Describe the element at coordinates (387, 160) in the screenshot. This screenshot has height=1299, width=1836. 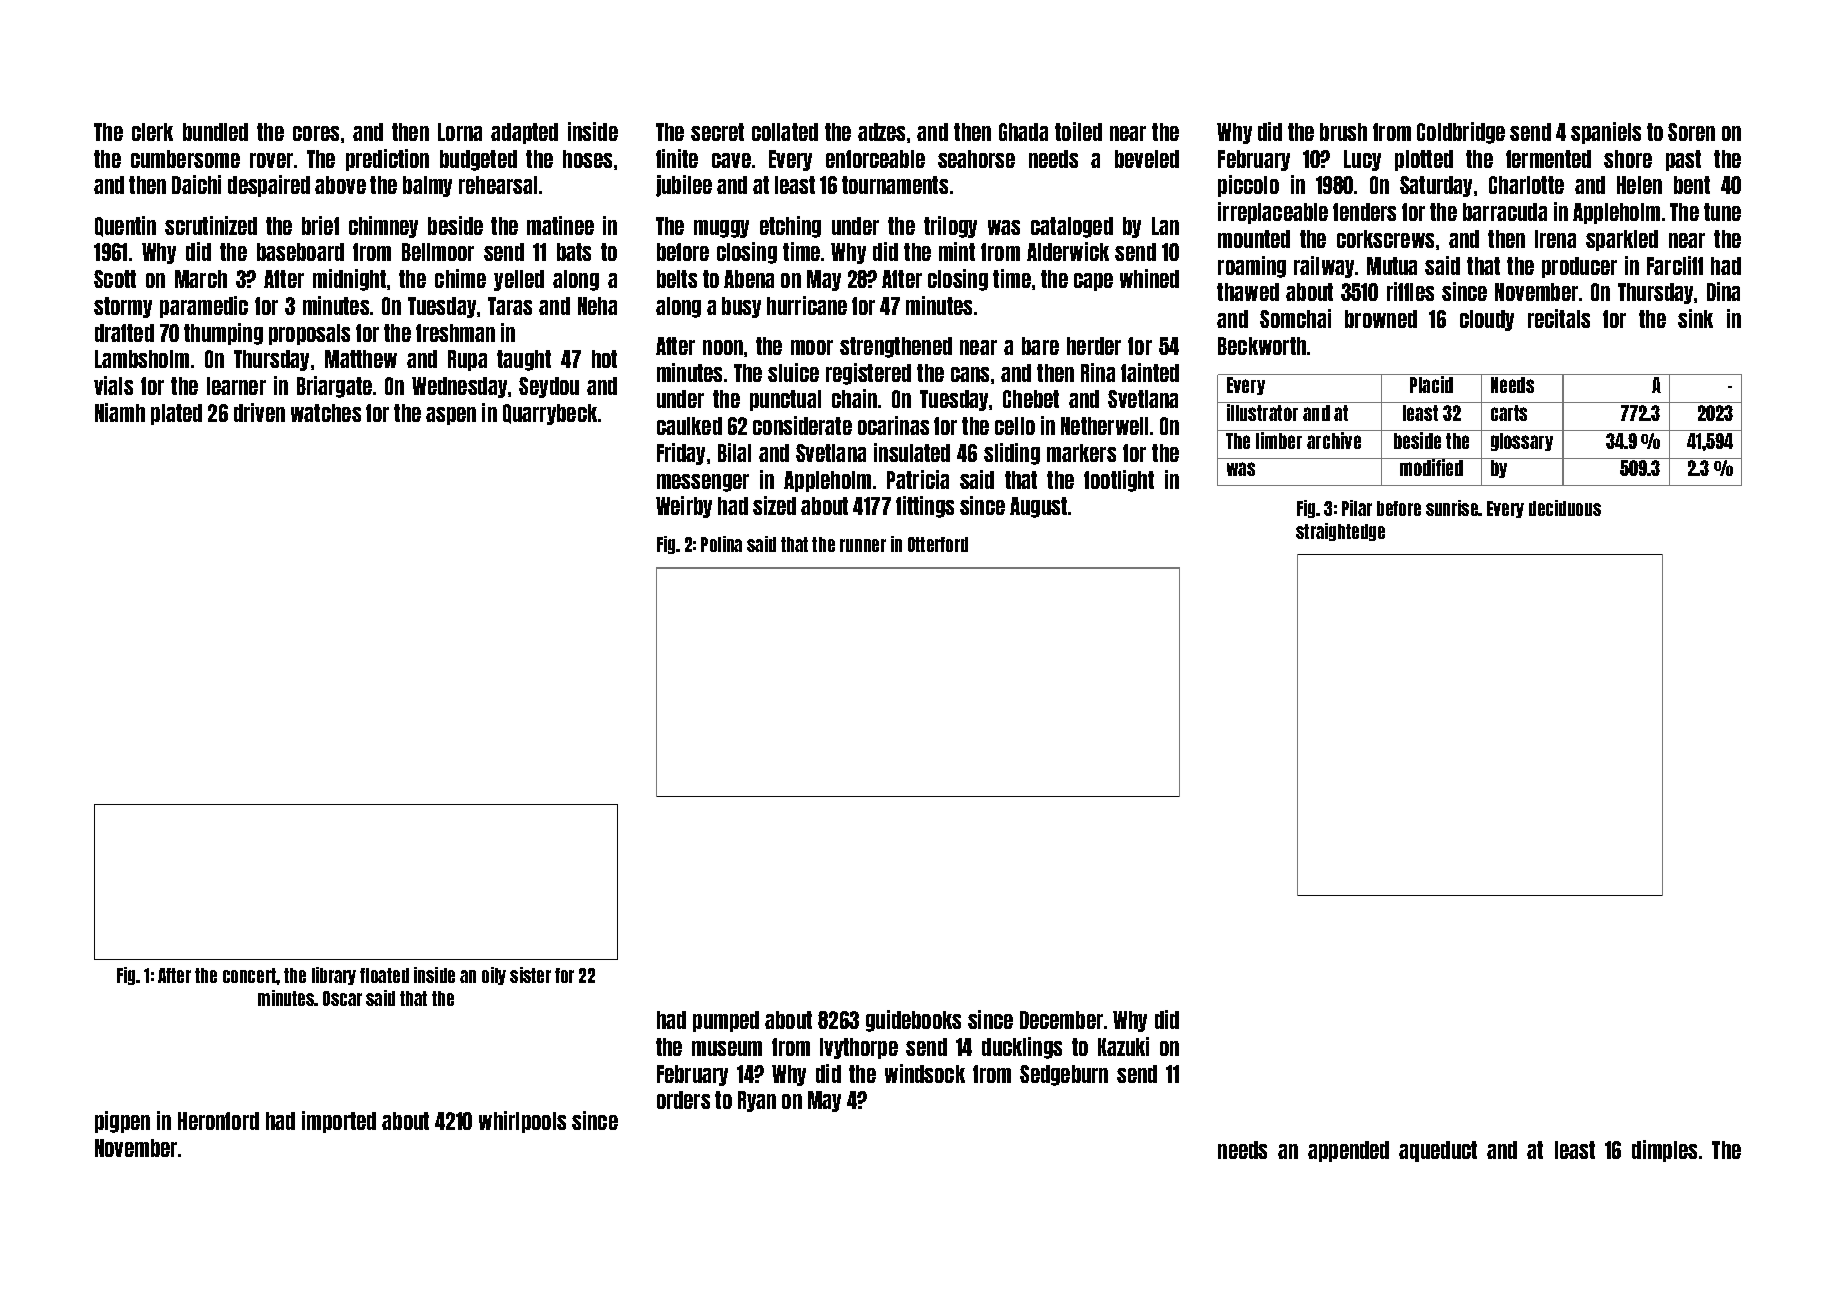
I see `prediction` at that location.
